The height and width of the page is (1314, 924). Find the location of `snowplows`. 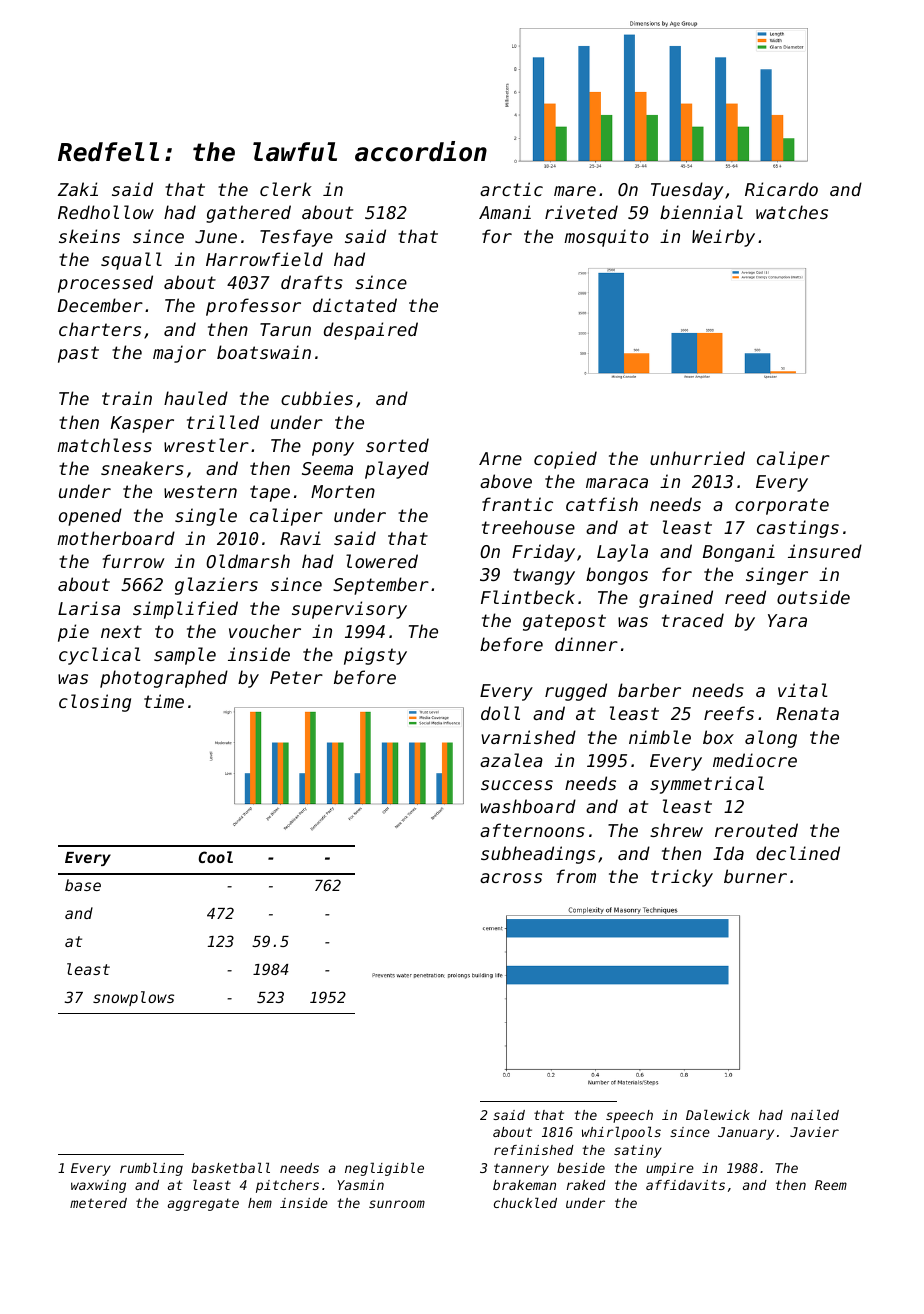

snowplows is located at coordinates (133, 998).
